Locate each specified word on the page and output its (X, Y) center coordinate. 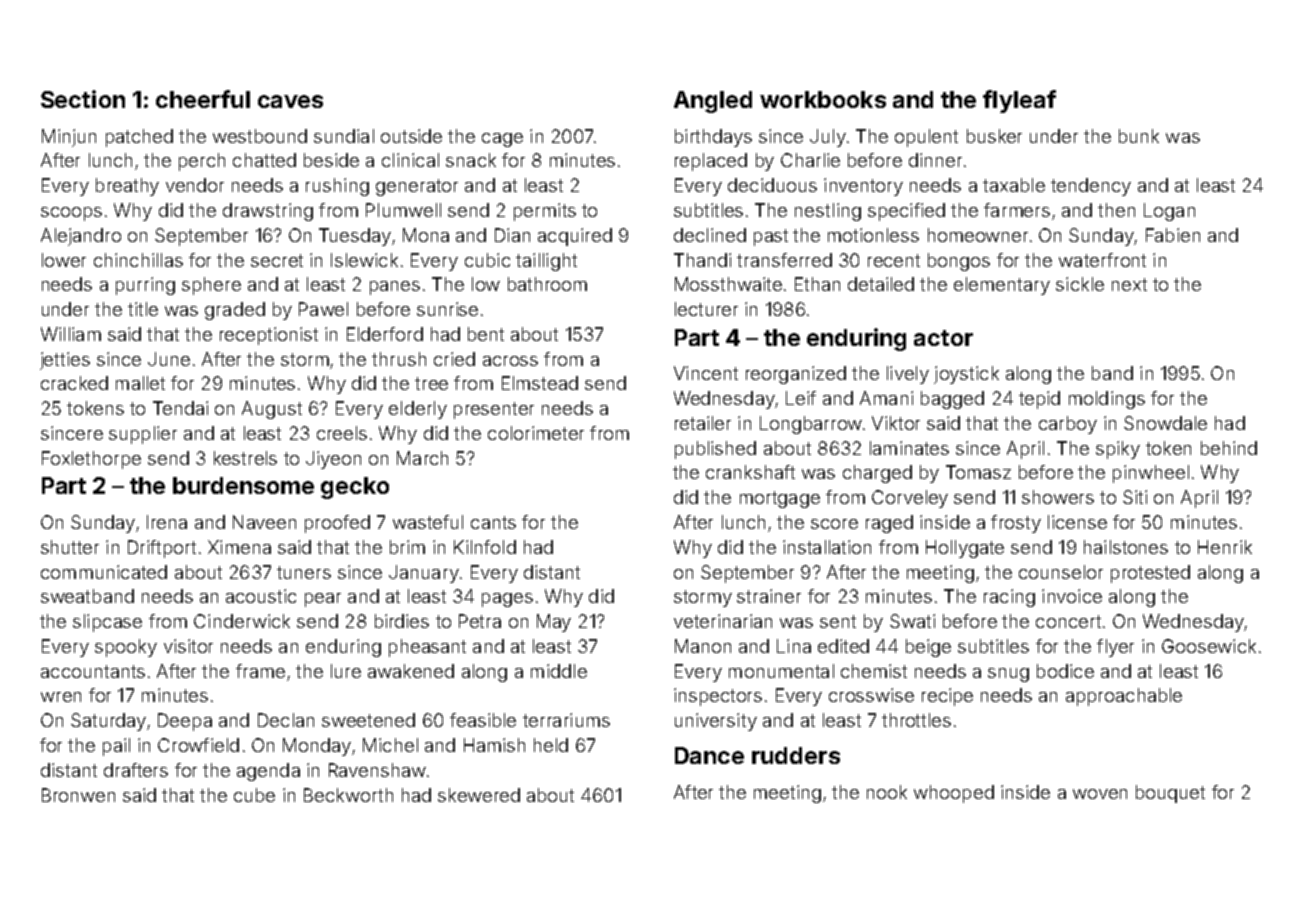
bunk (1139, 136)
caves (290, 101)
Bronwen (78, 795)
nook (887, 792)
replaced (711, 162)
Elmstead (540, 383)
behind (1229, 448)
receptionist (269, 336)
